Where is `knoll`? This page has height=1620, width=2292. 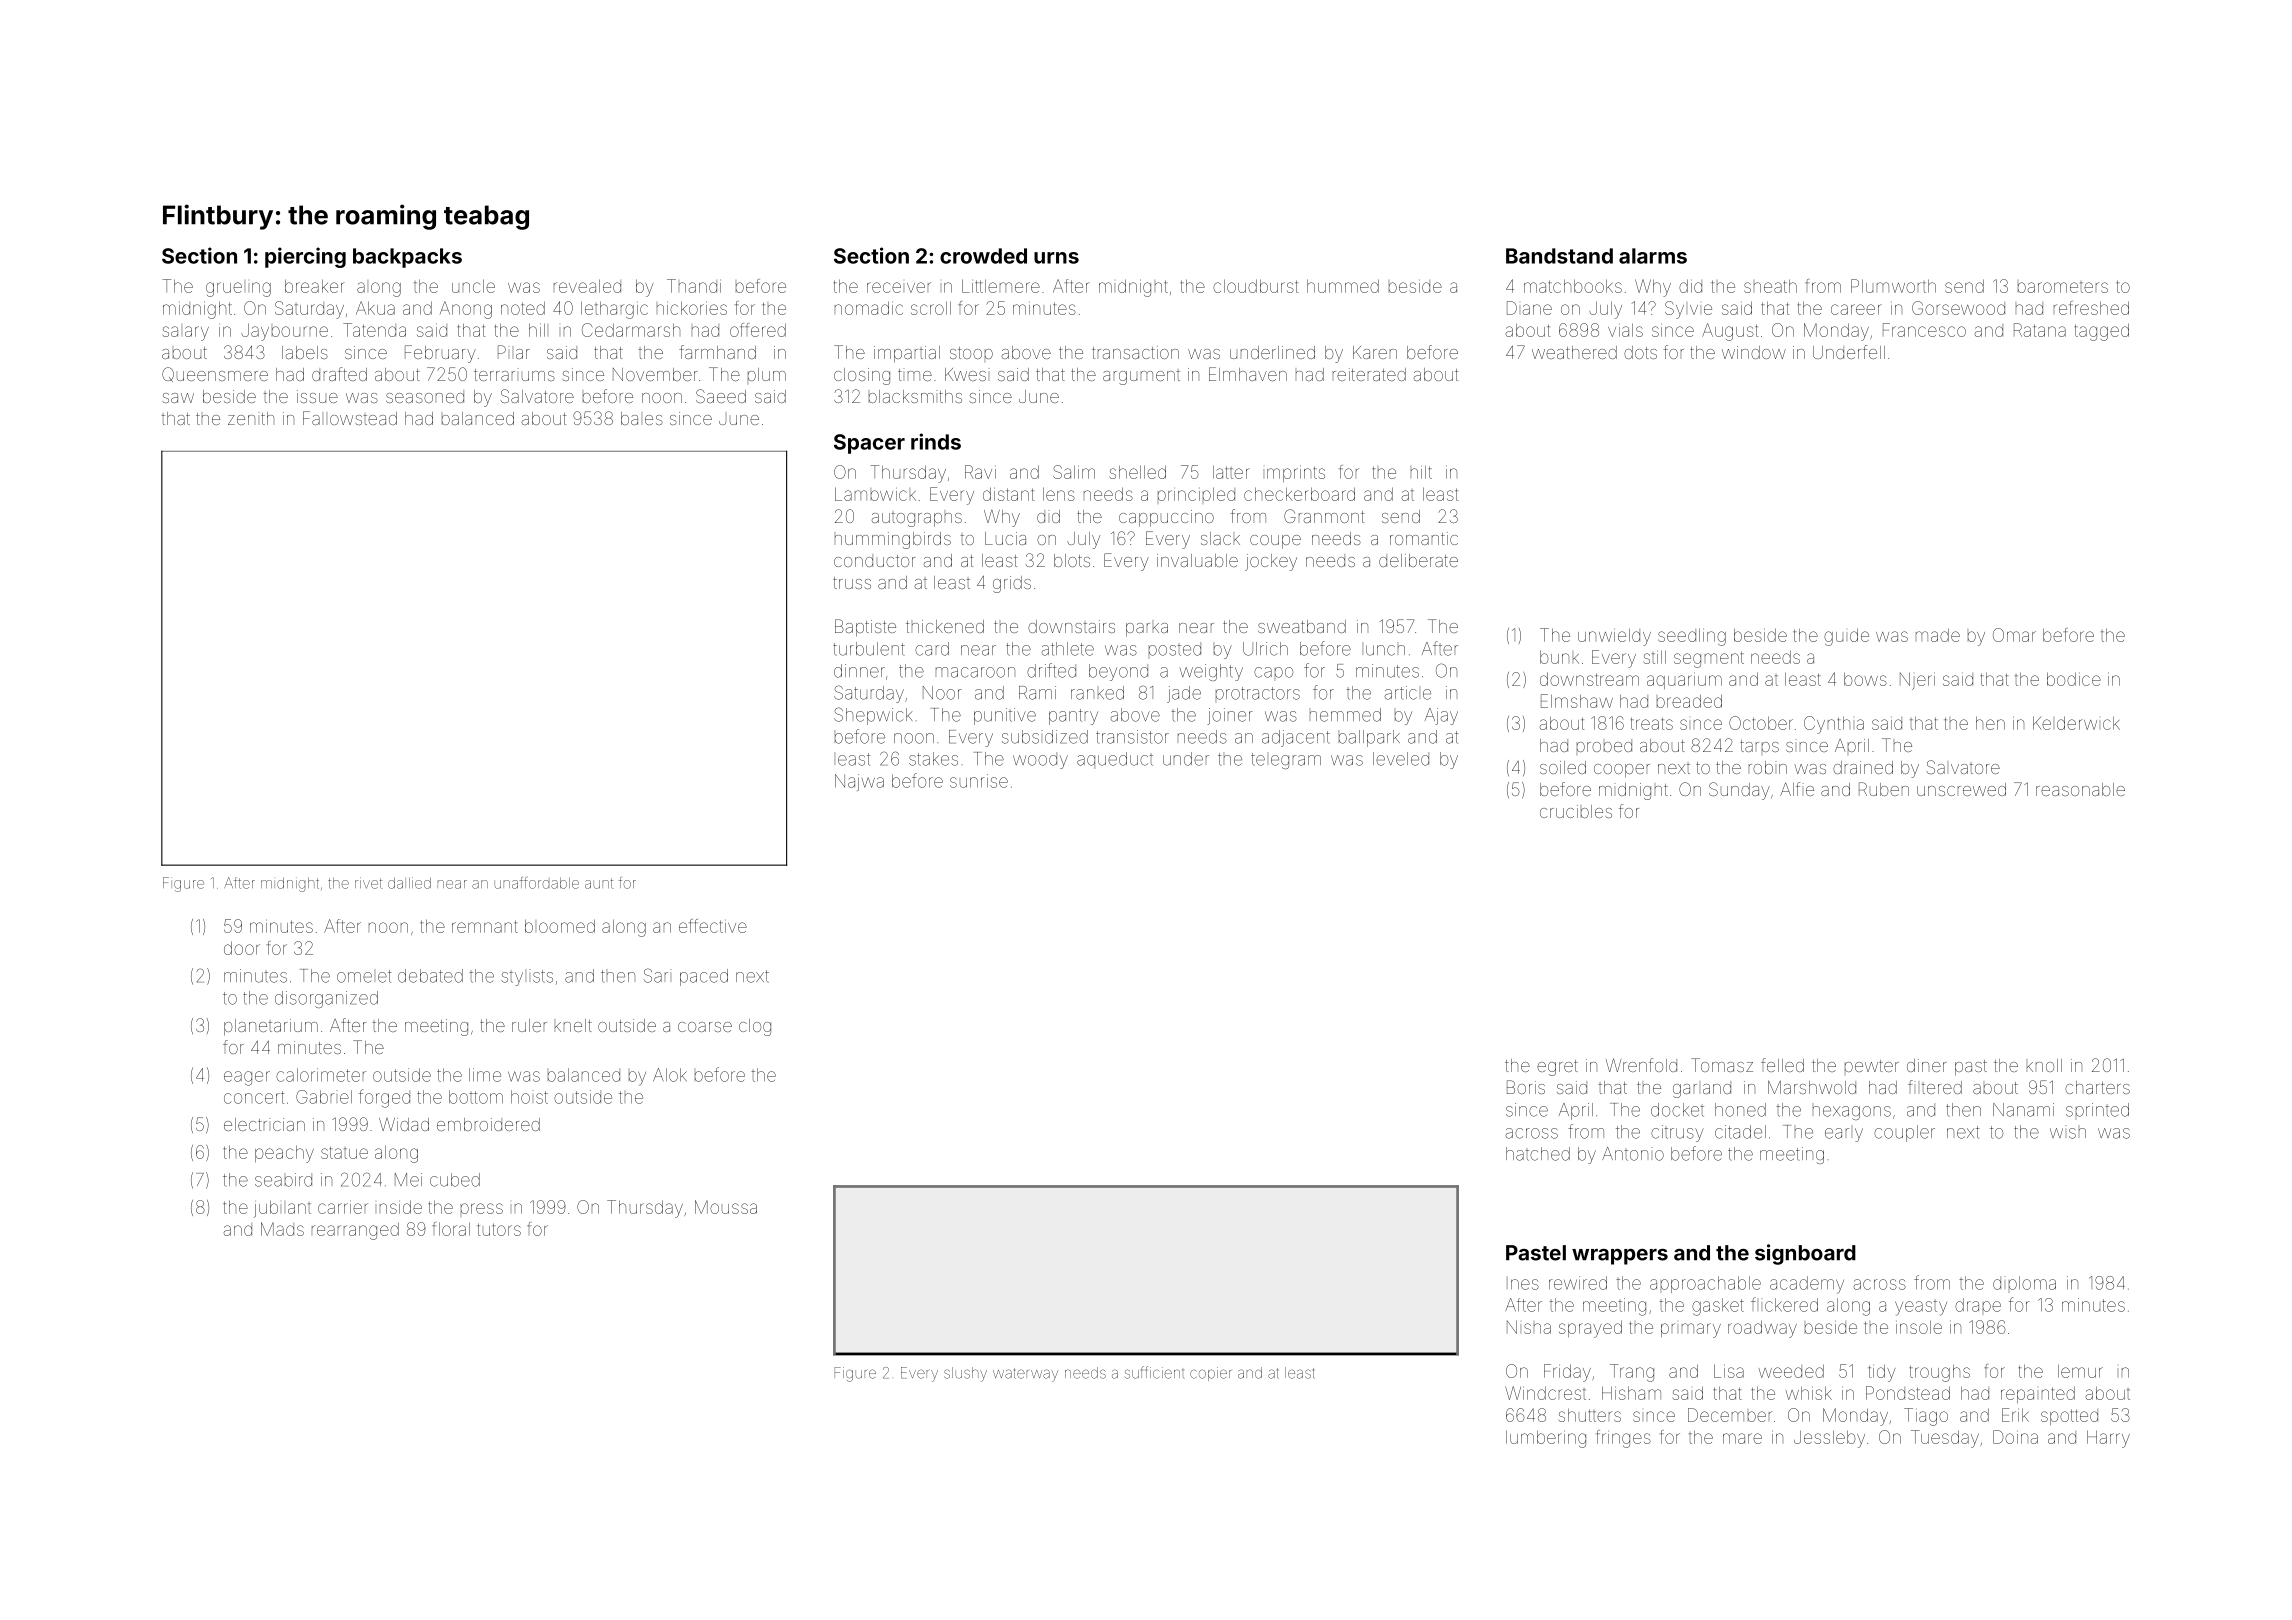 knoll is located at coordinates (2044, 1065).
